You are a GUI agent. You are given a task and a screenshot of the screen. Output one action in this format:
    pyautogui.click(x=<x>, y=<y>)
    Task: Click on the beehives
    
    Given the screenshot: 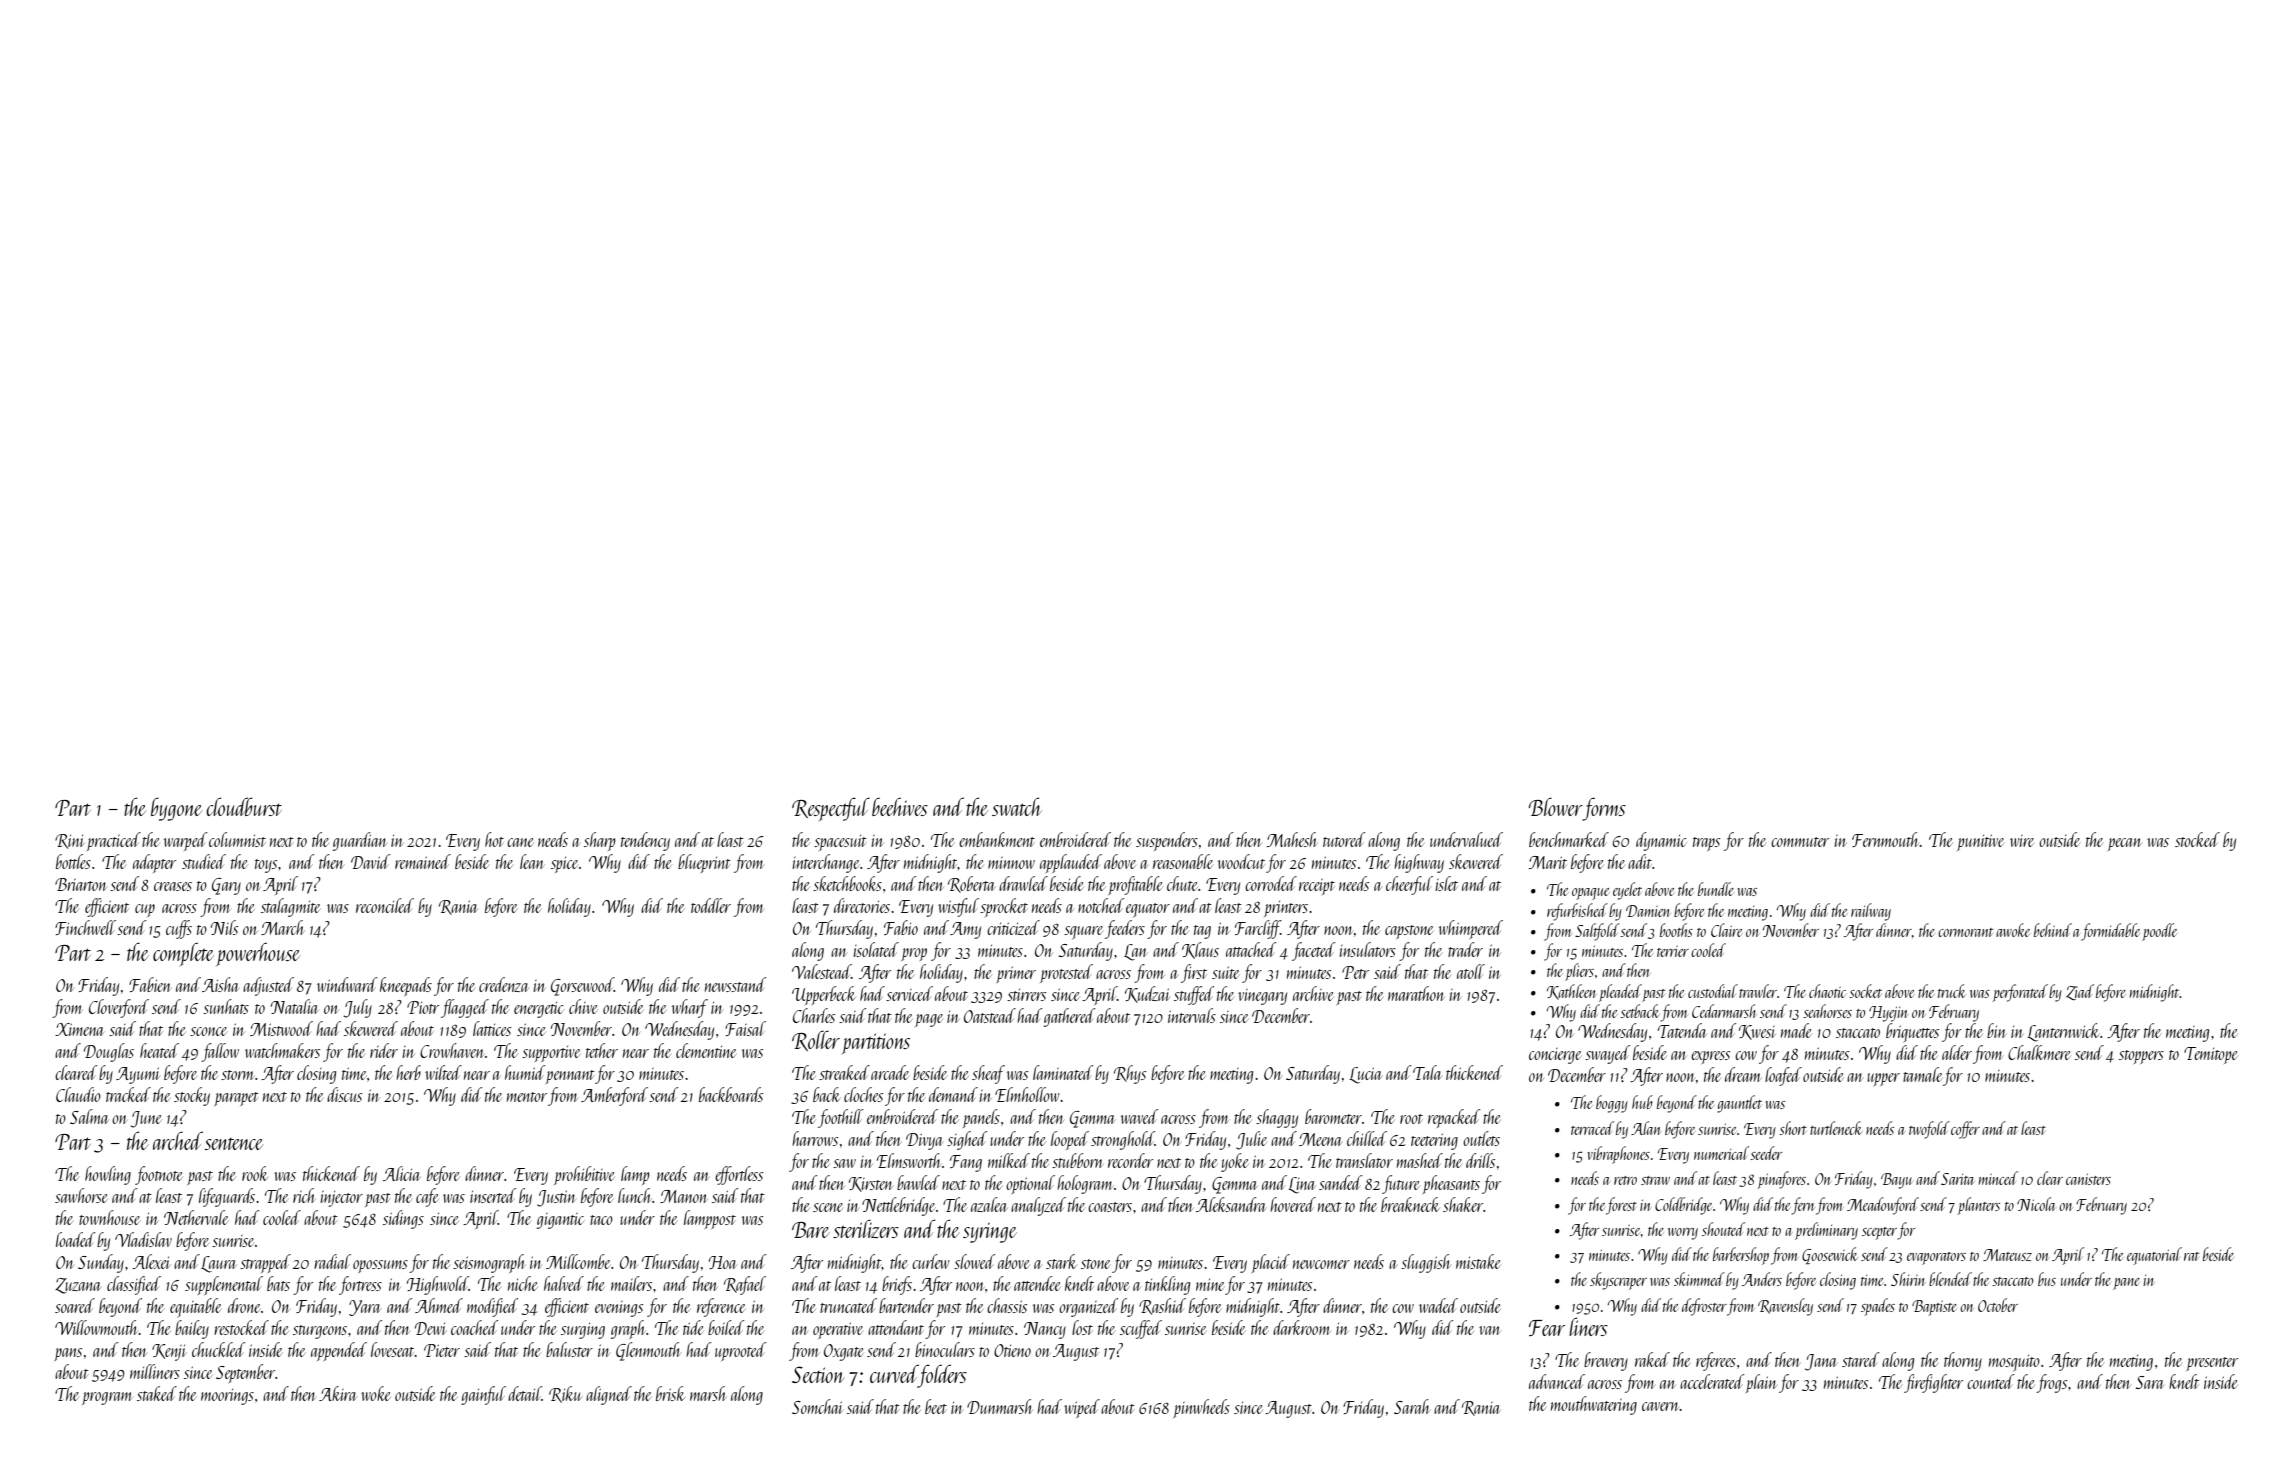 What is the action you would take?
    pyautogui.click(x=900, y=806)
